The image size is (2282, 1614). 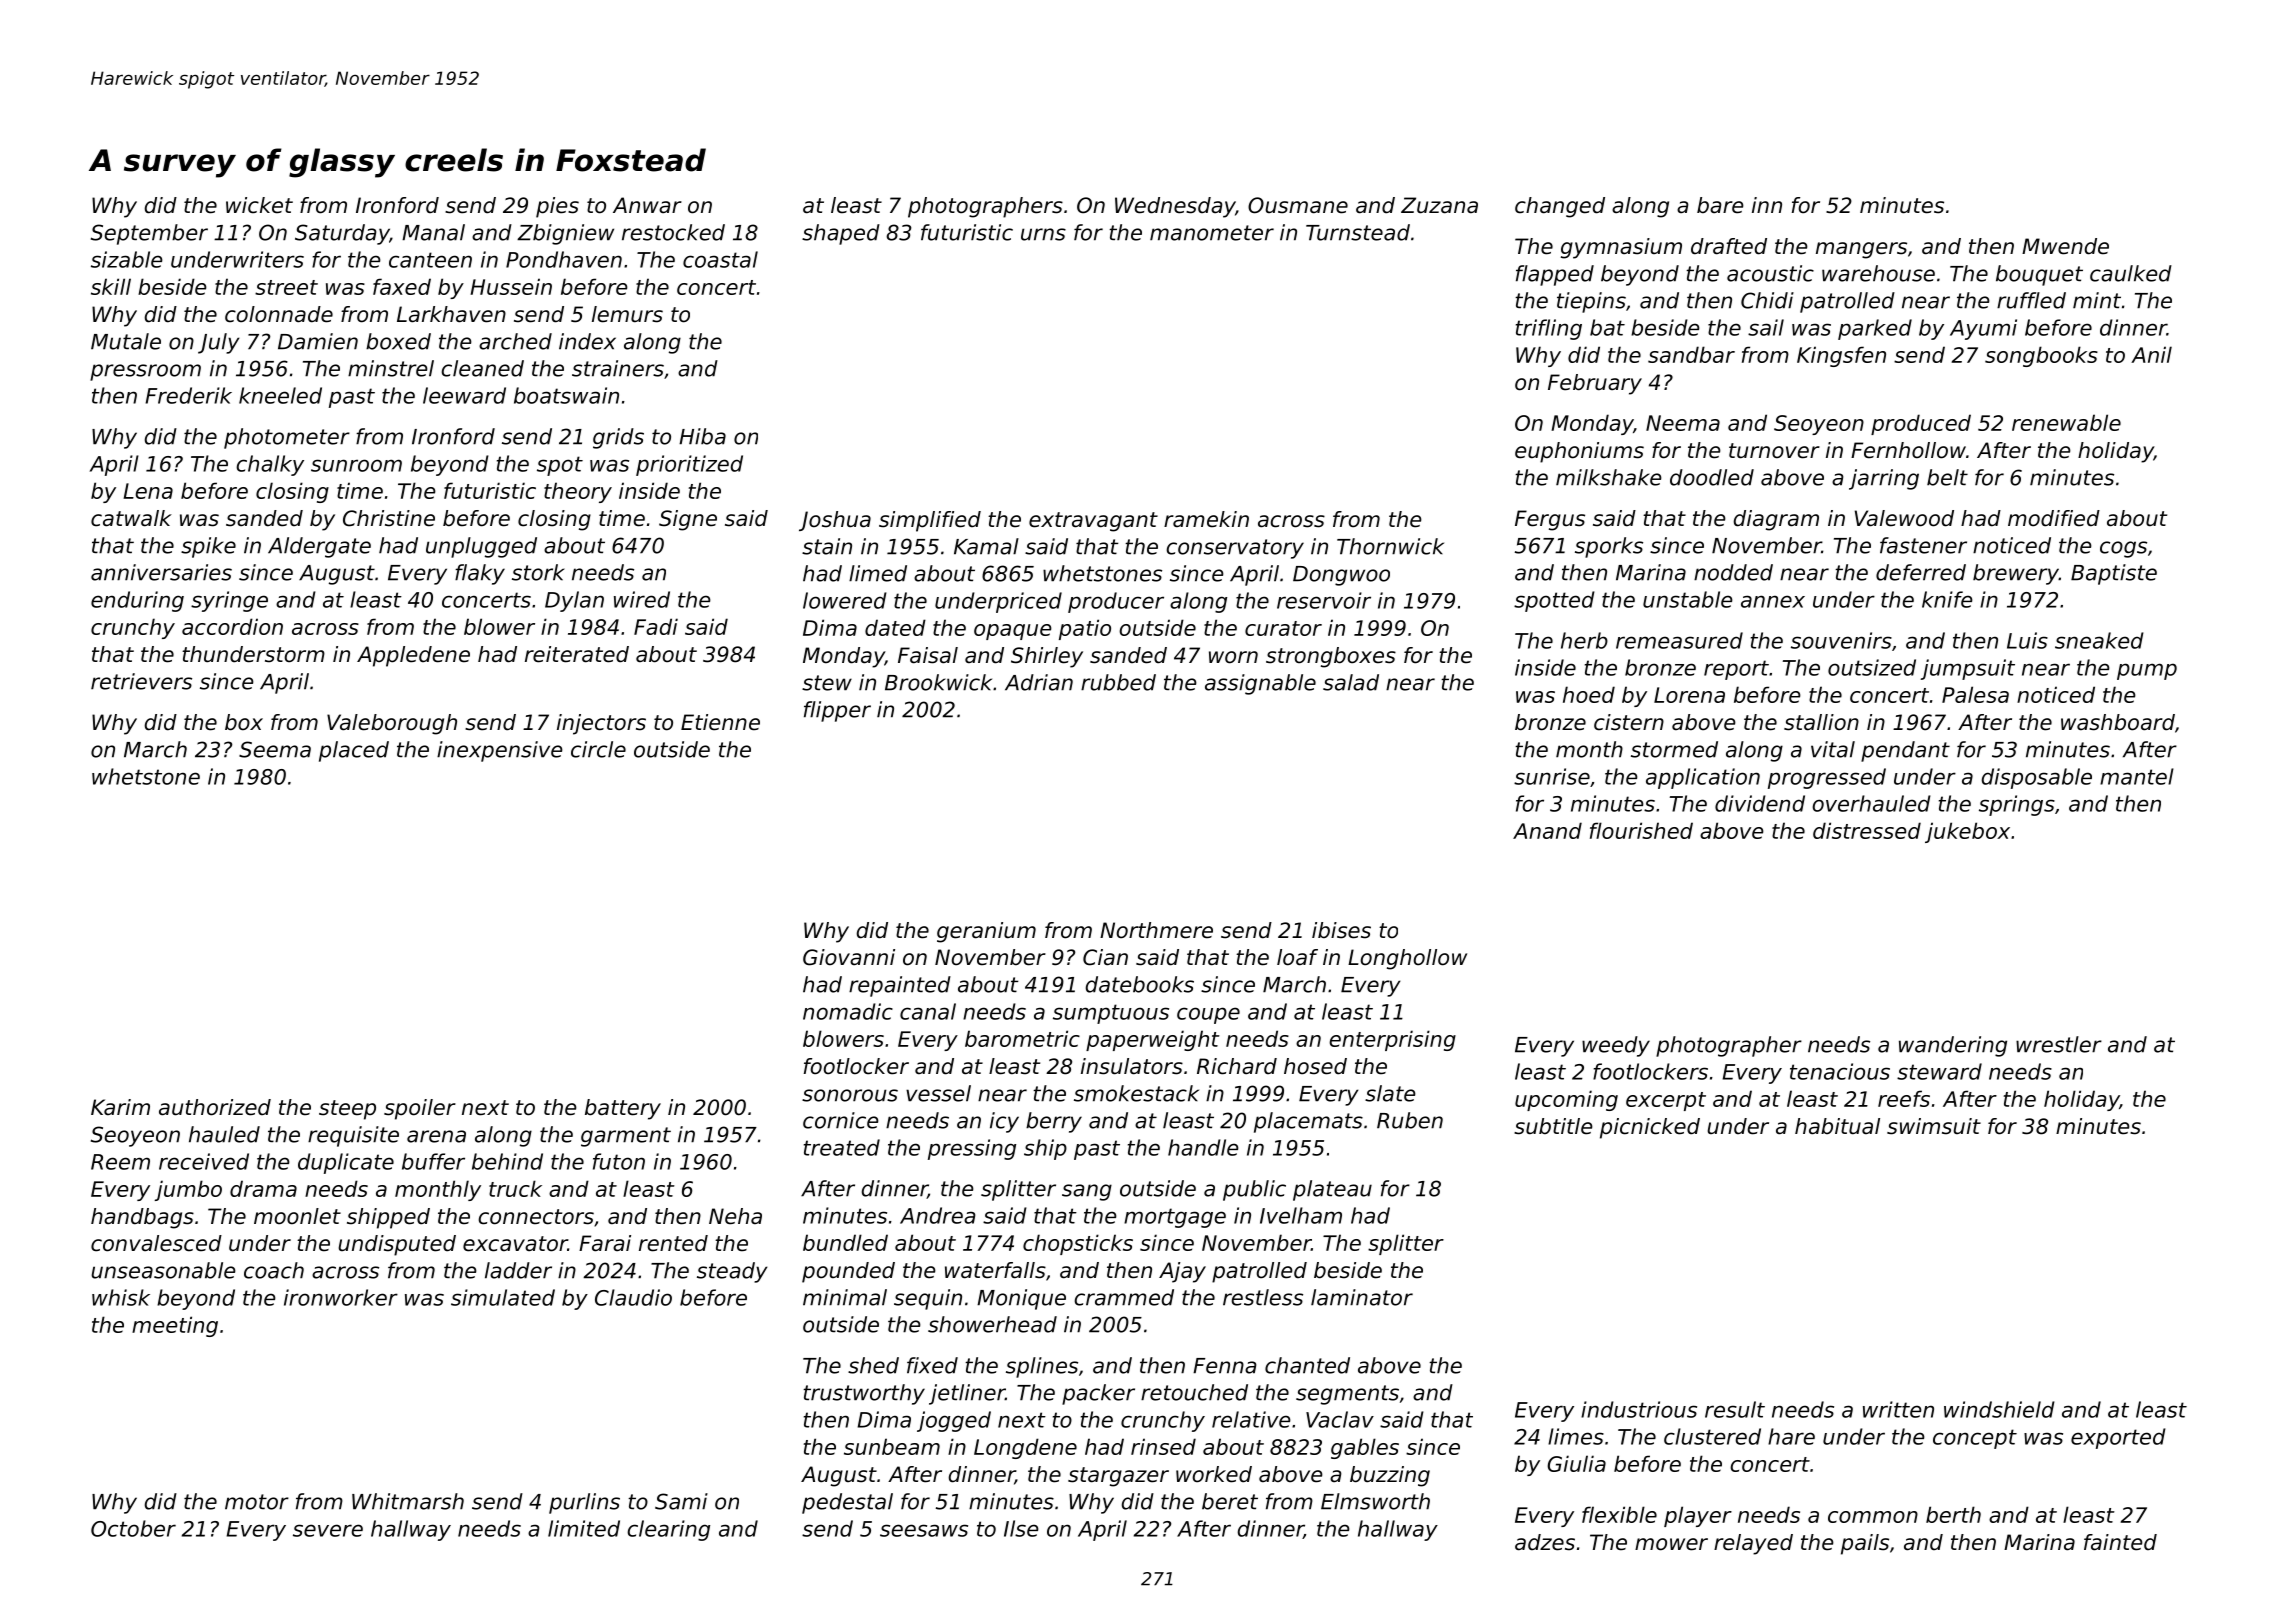 What do you see at coordinates (1904, 1098) in the screenshot?
I see `reefs` at bounding box center [1904, 1098].
